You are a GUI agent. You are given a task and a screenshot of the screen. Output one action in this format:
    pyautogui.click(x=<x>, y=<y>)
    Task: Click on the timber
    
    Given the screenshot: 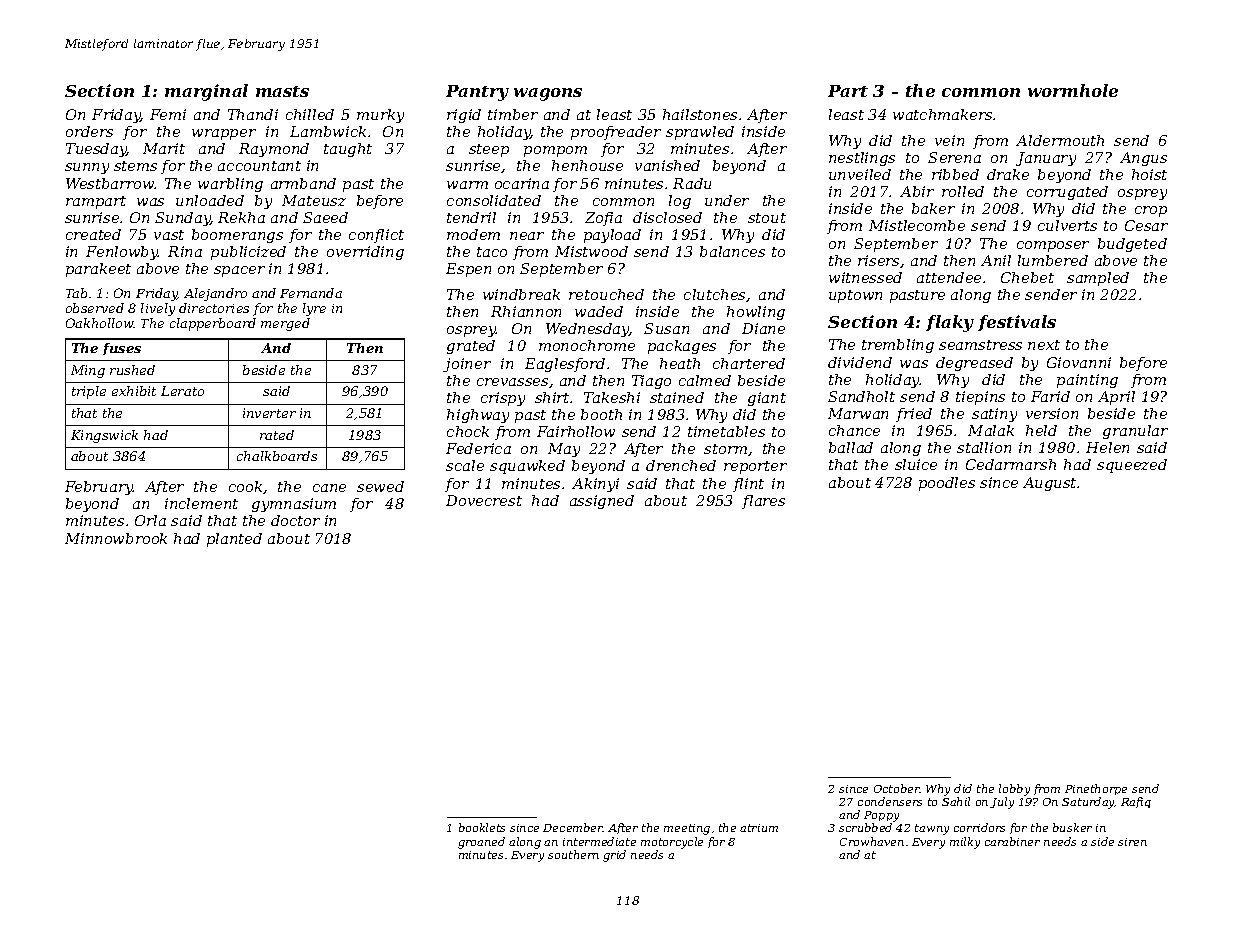 What is the action you would take?
    pyautogui.click(x=513, y=114)
